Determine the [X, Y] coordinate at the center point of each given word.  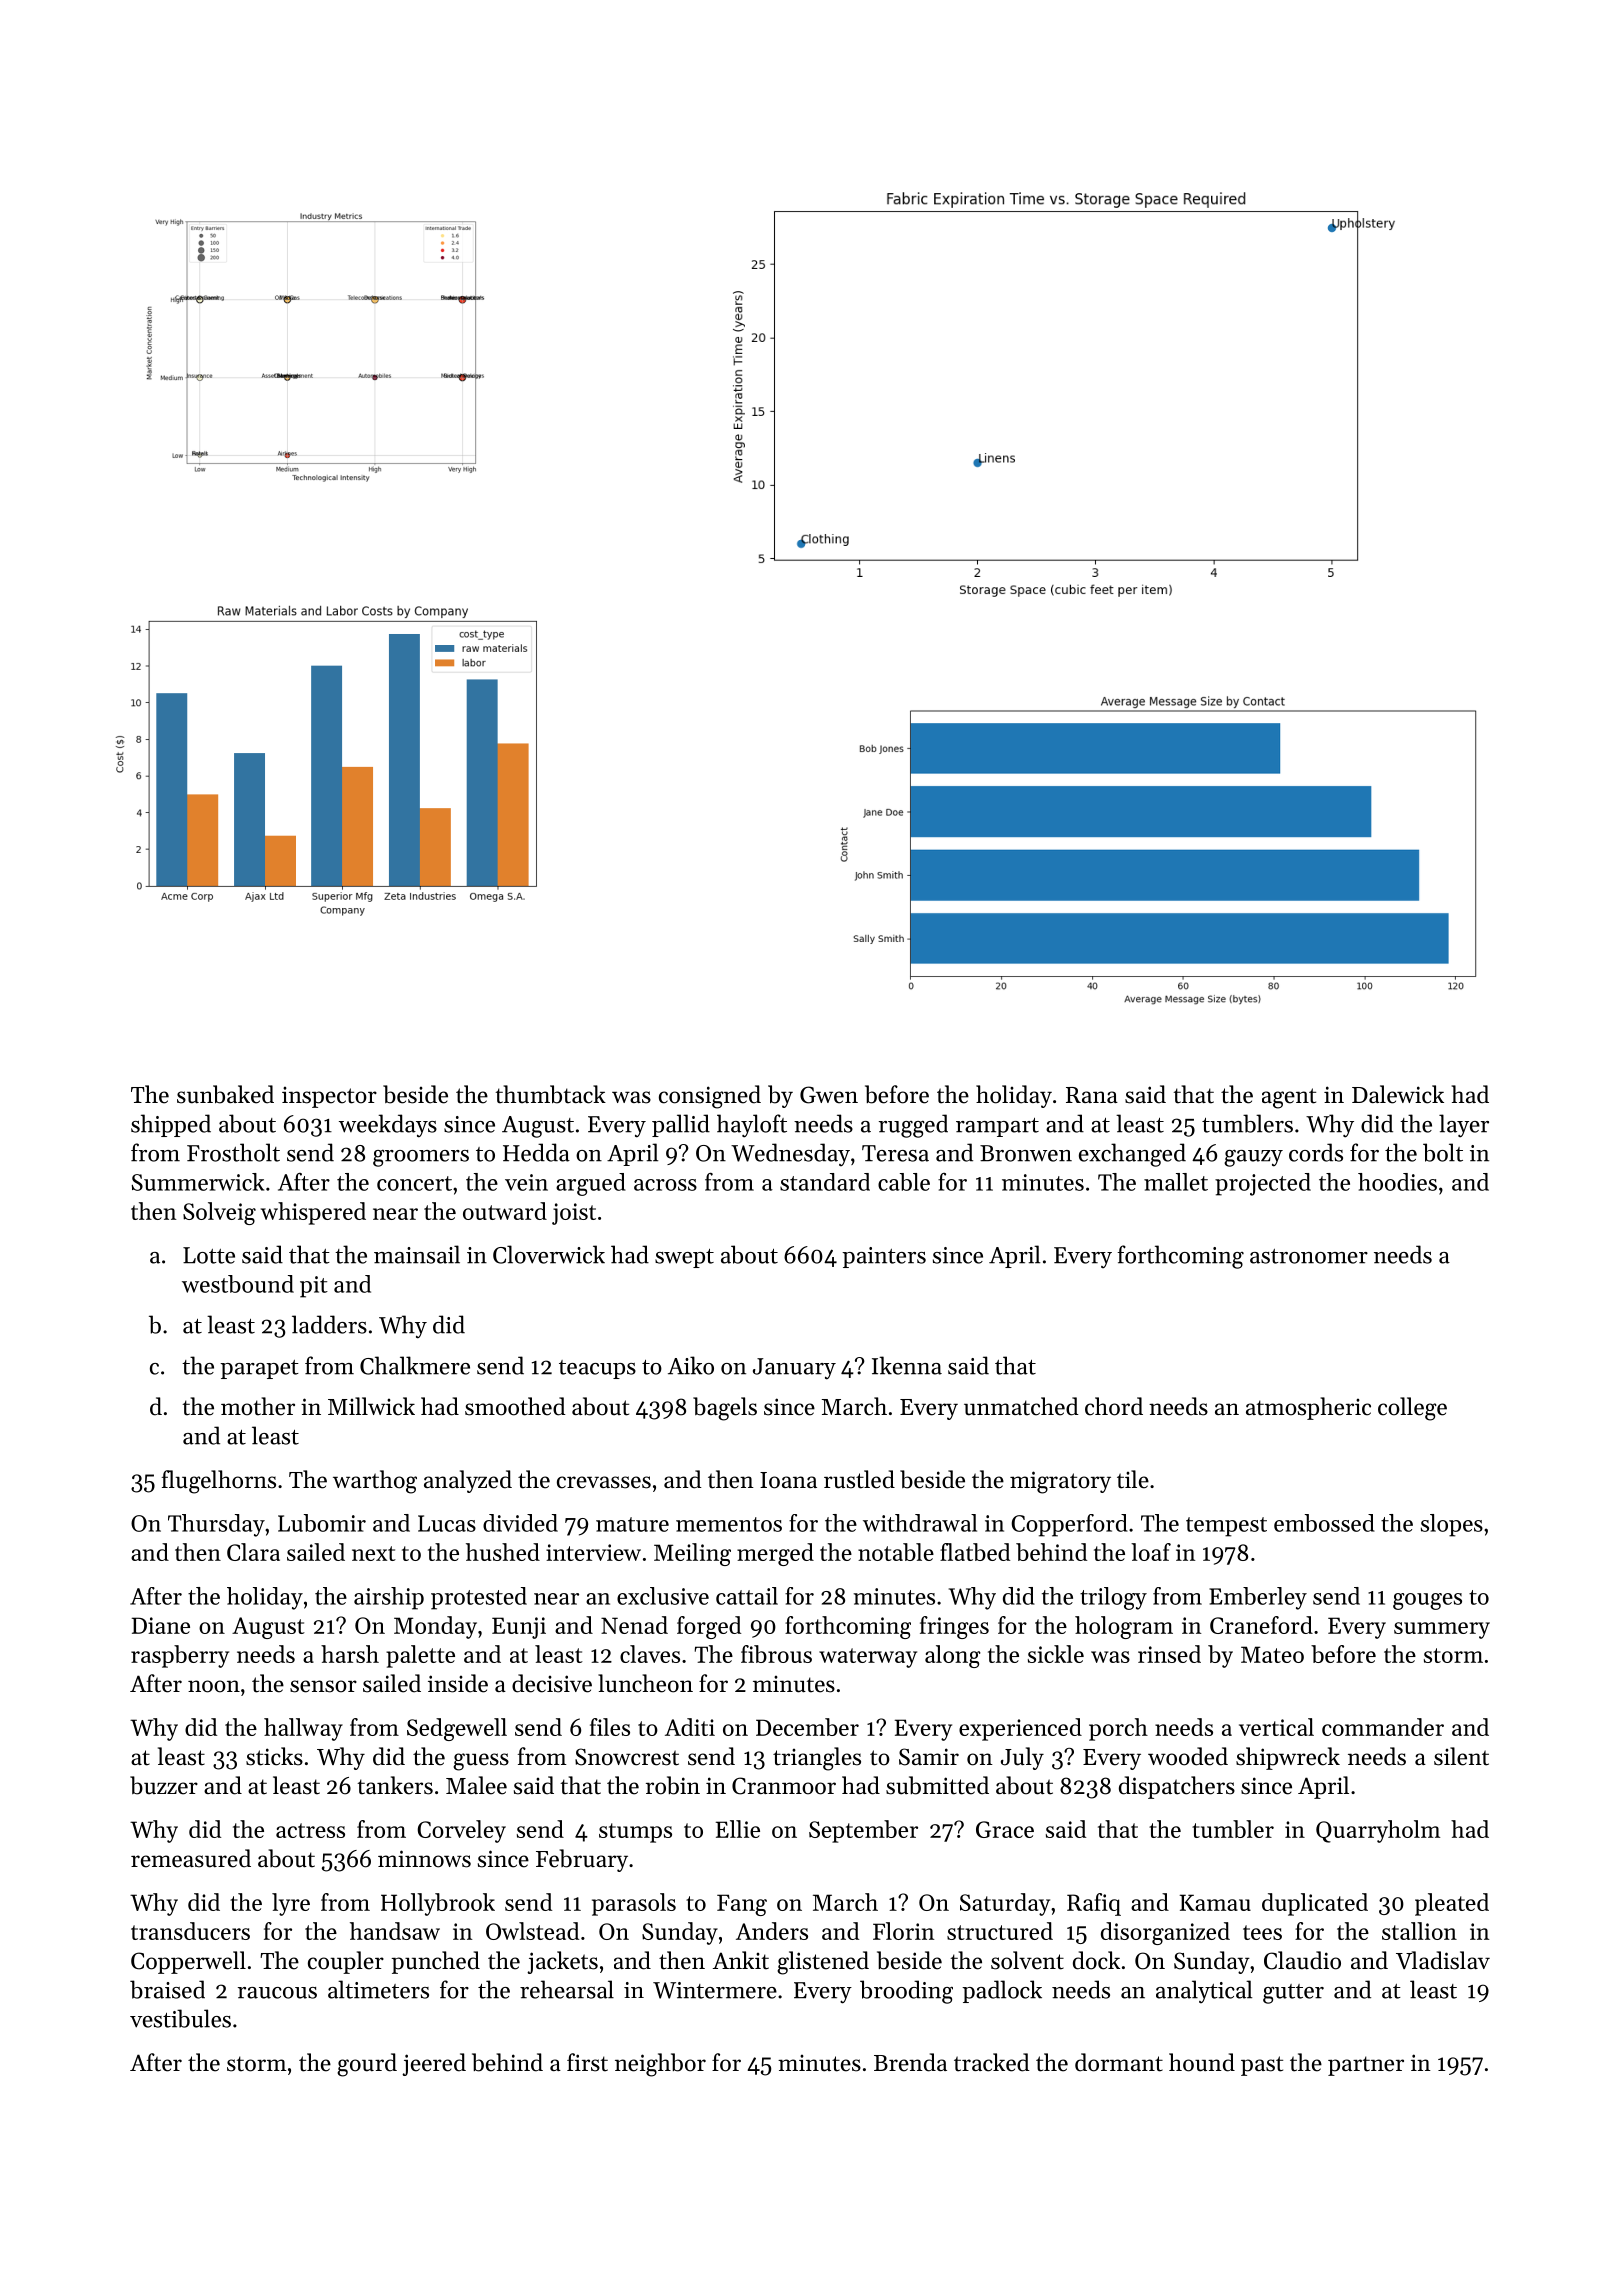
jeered [434, 2064]
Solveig [219, 1213]
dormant [1119, 2062]
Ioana [788, 1480]
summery [1442, 1630]
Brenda [910, 2062]
